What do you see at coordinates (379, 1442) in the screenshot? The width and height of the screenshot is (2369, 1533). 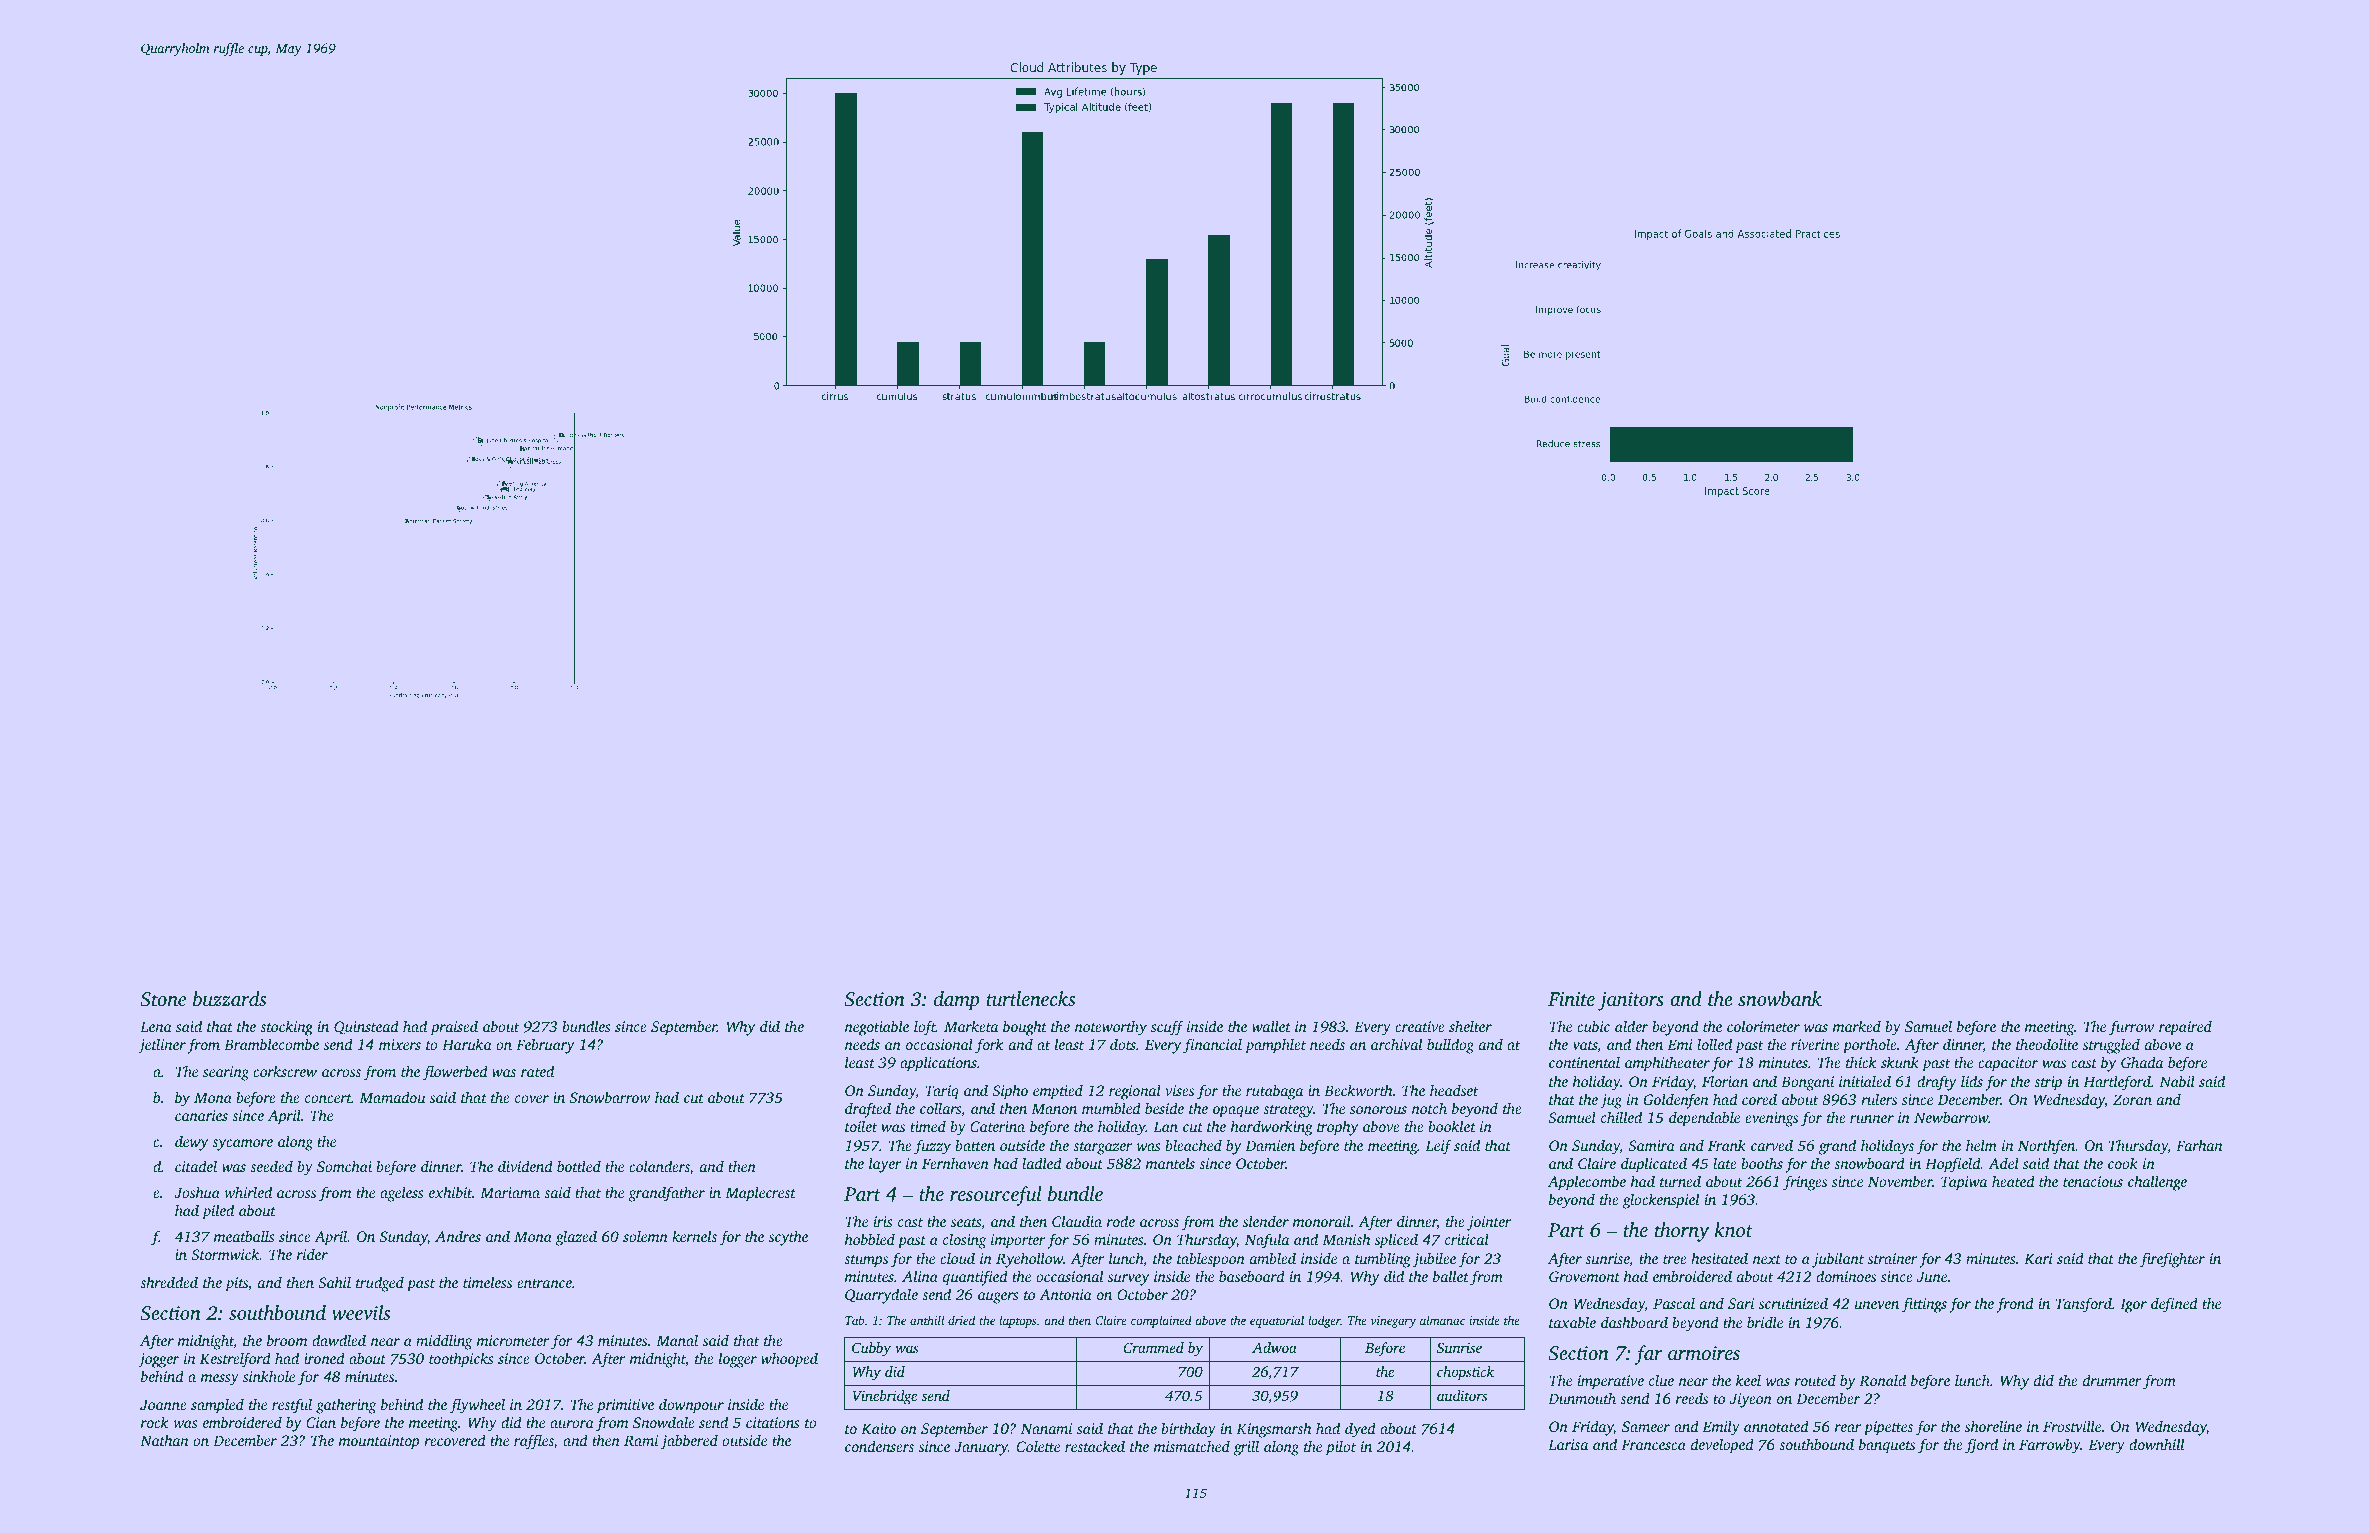 I see `mountaintop` at bounding box center [379, 1442].
